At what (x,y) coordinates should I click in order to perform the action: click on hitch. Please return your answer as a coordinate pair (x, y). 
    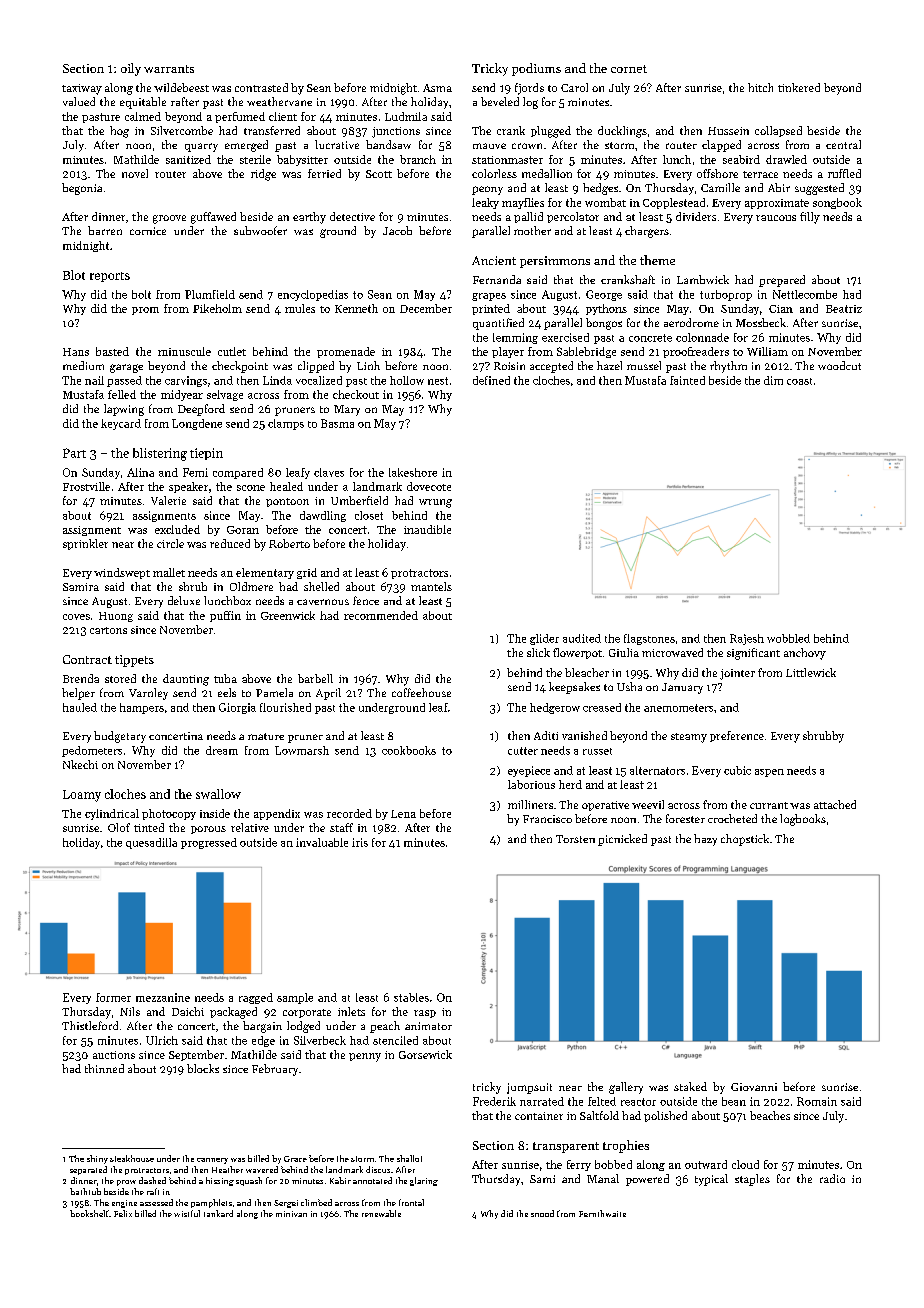
    Looking at the image, I should click on (760, 87).
